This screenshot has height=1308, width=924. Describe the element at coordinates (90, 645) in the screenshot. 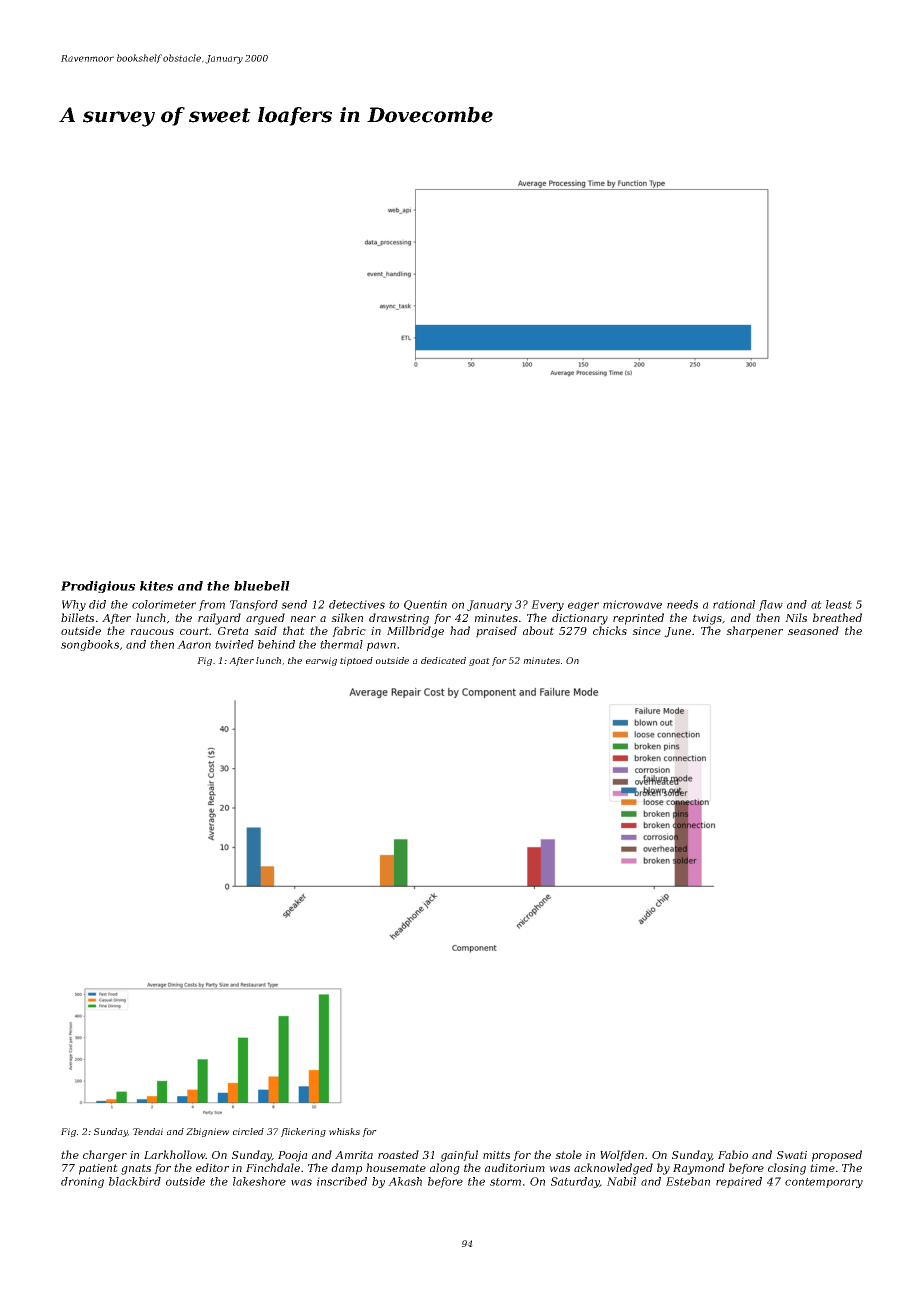

I see `songbooks` at that location.
